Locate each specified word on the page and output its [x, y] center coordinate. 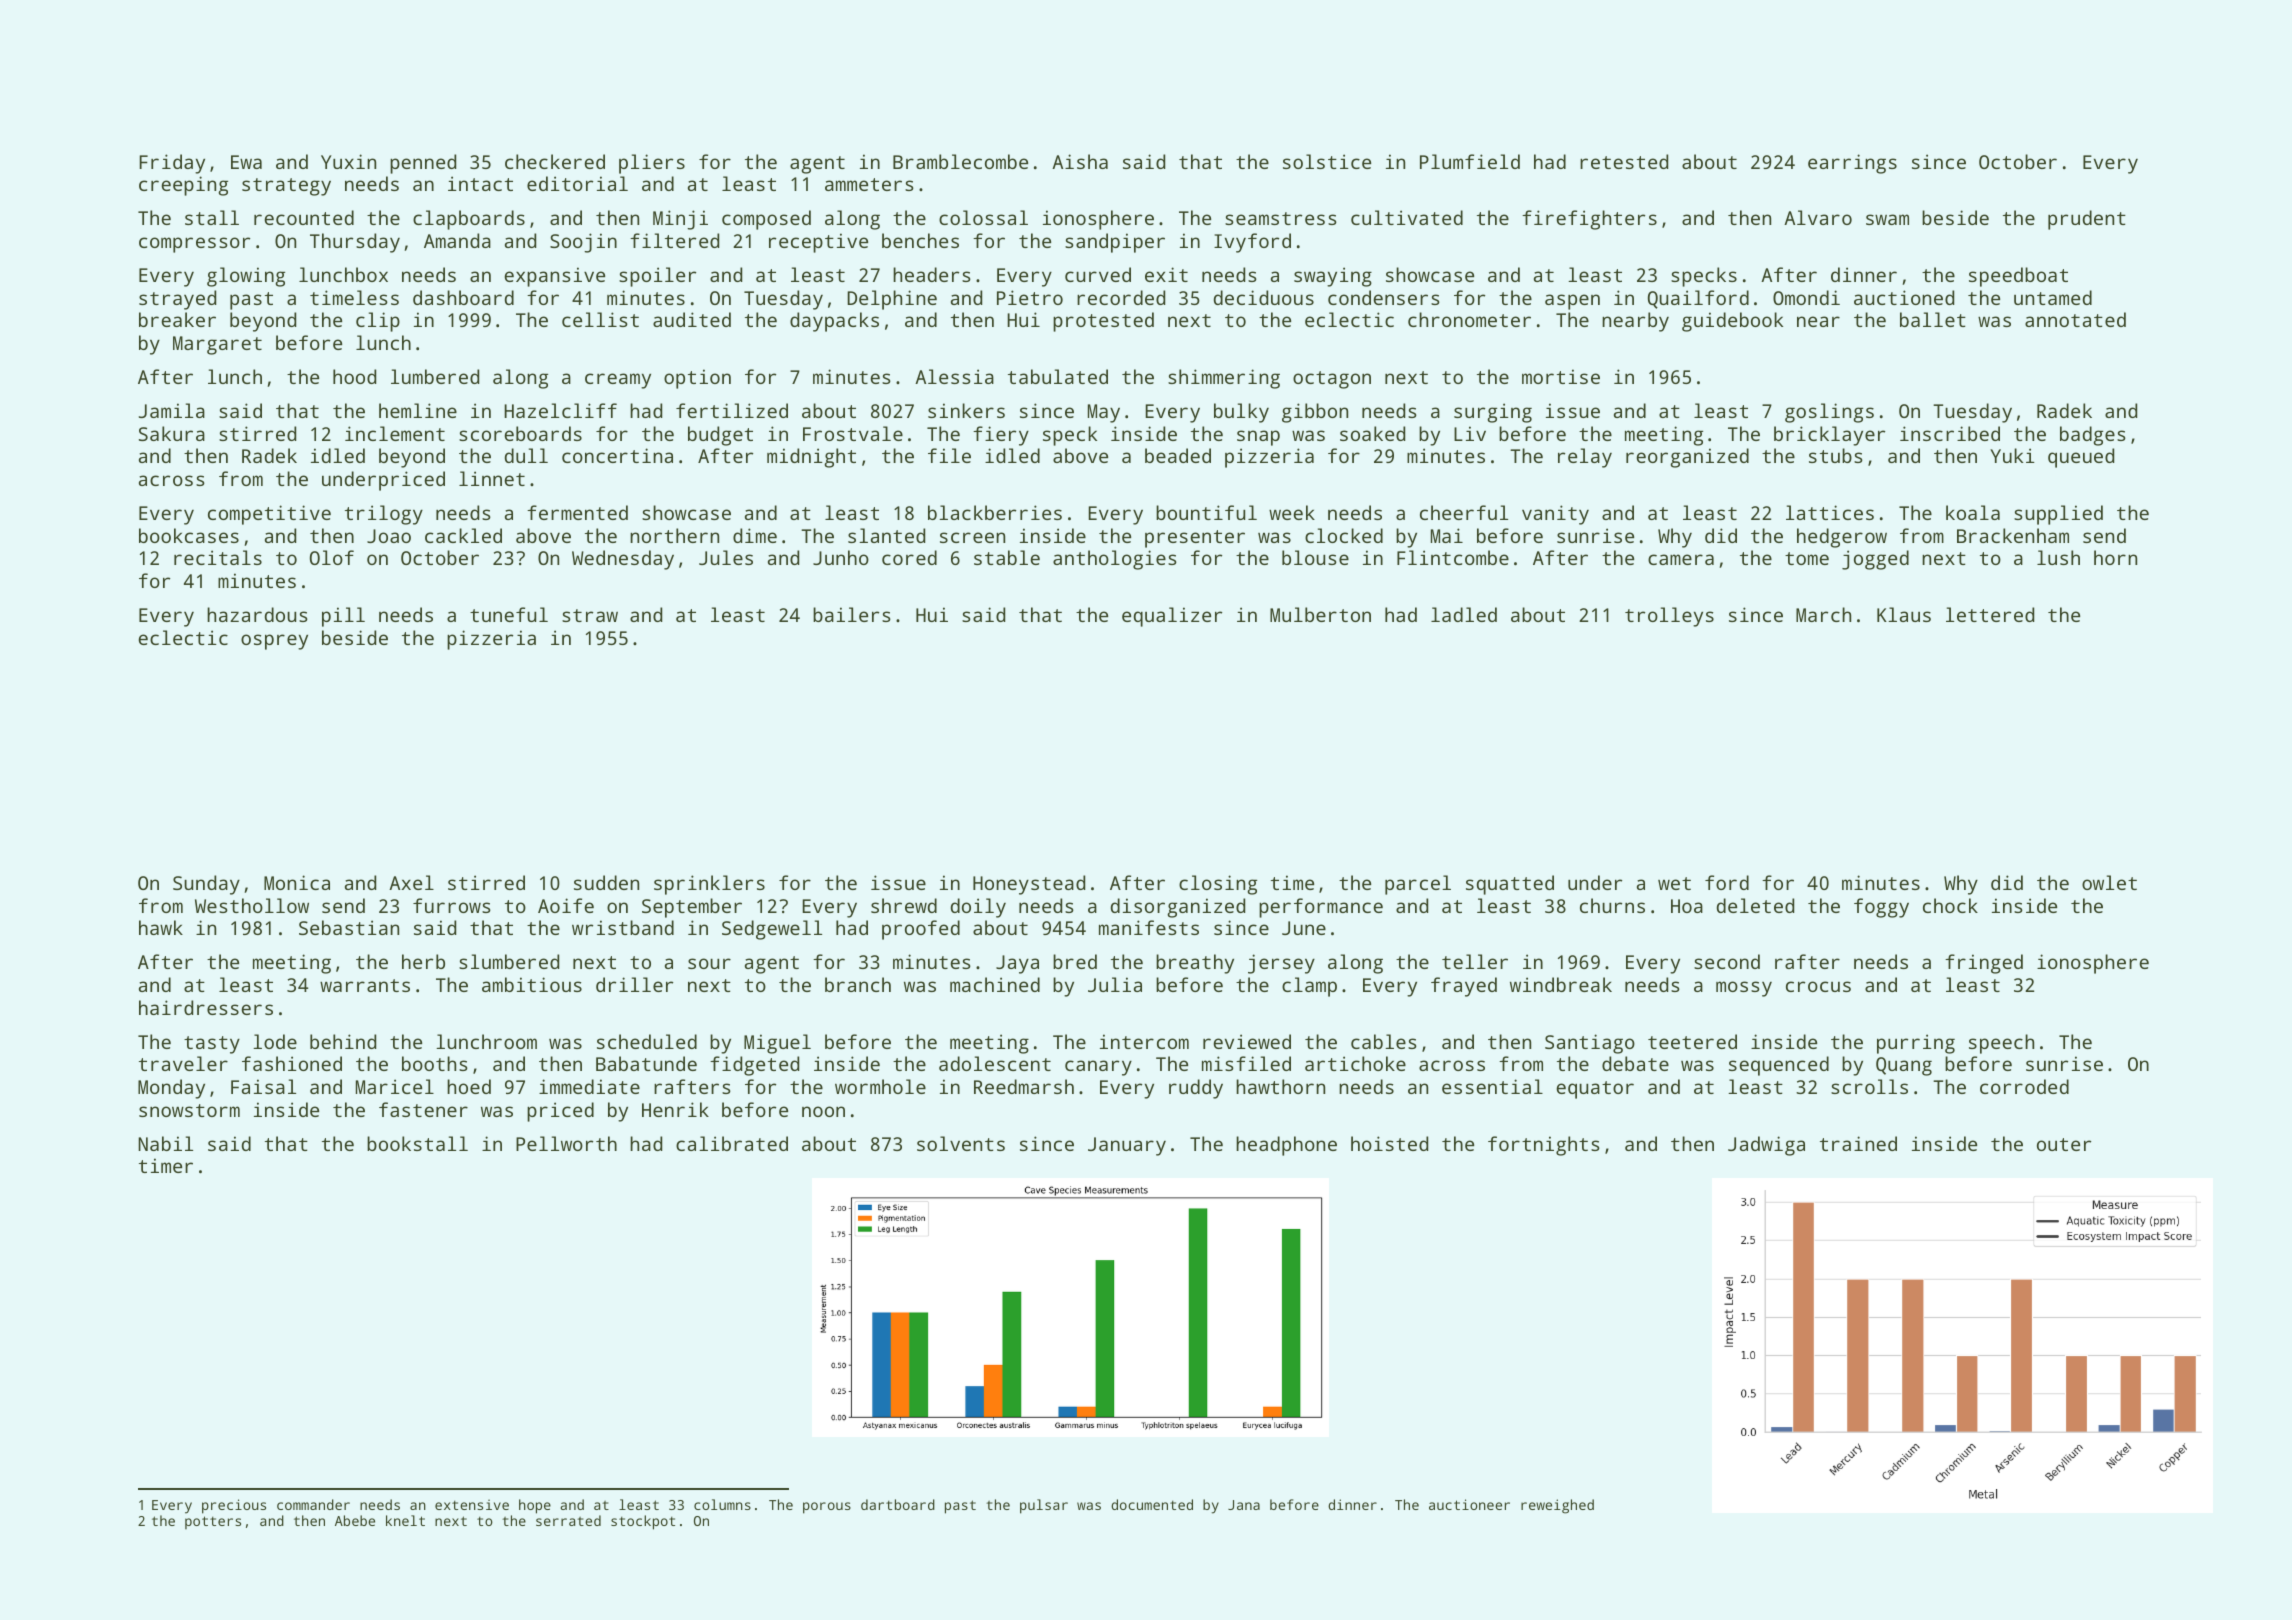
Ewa [246, 162]
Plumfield [1470, 161]
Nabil [165, 1143]
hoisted [1389, 1143]
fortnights [1544, 1146]
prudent [2087, 220]
